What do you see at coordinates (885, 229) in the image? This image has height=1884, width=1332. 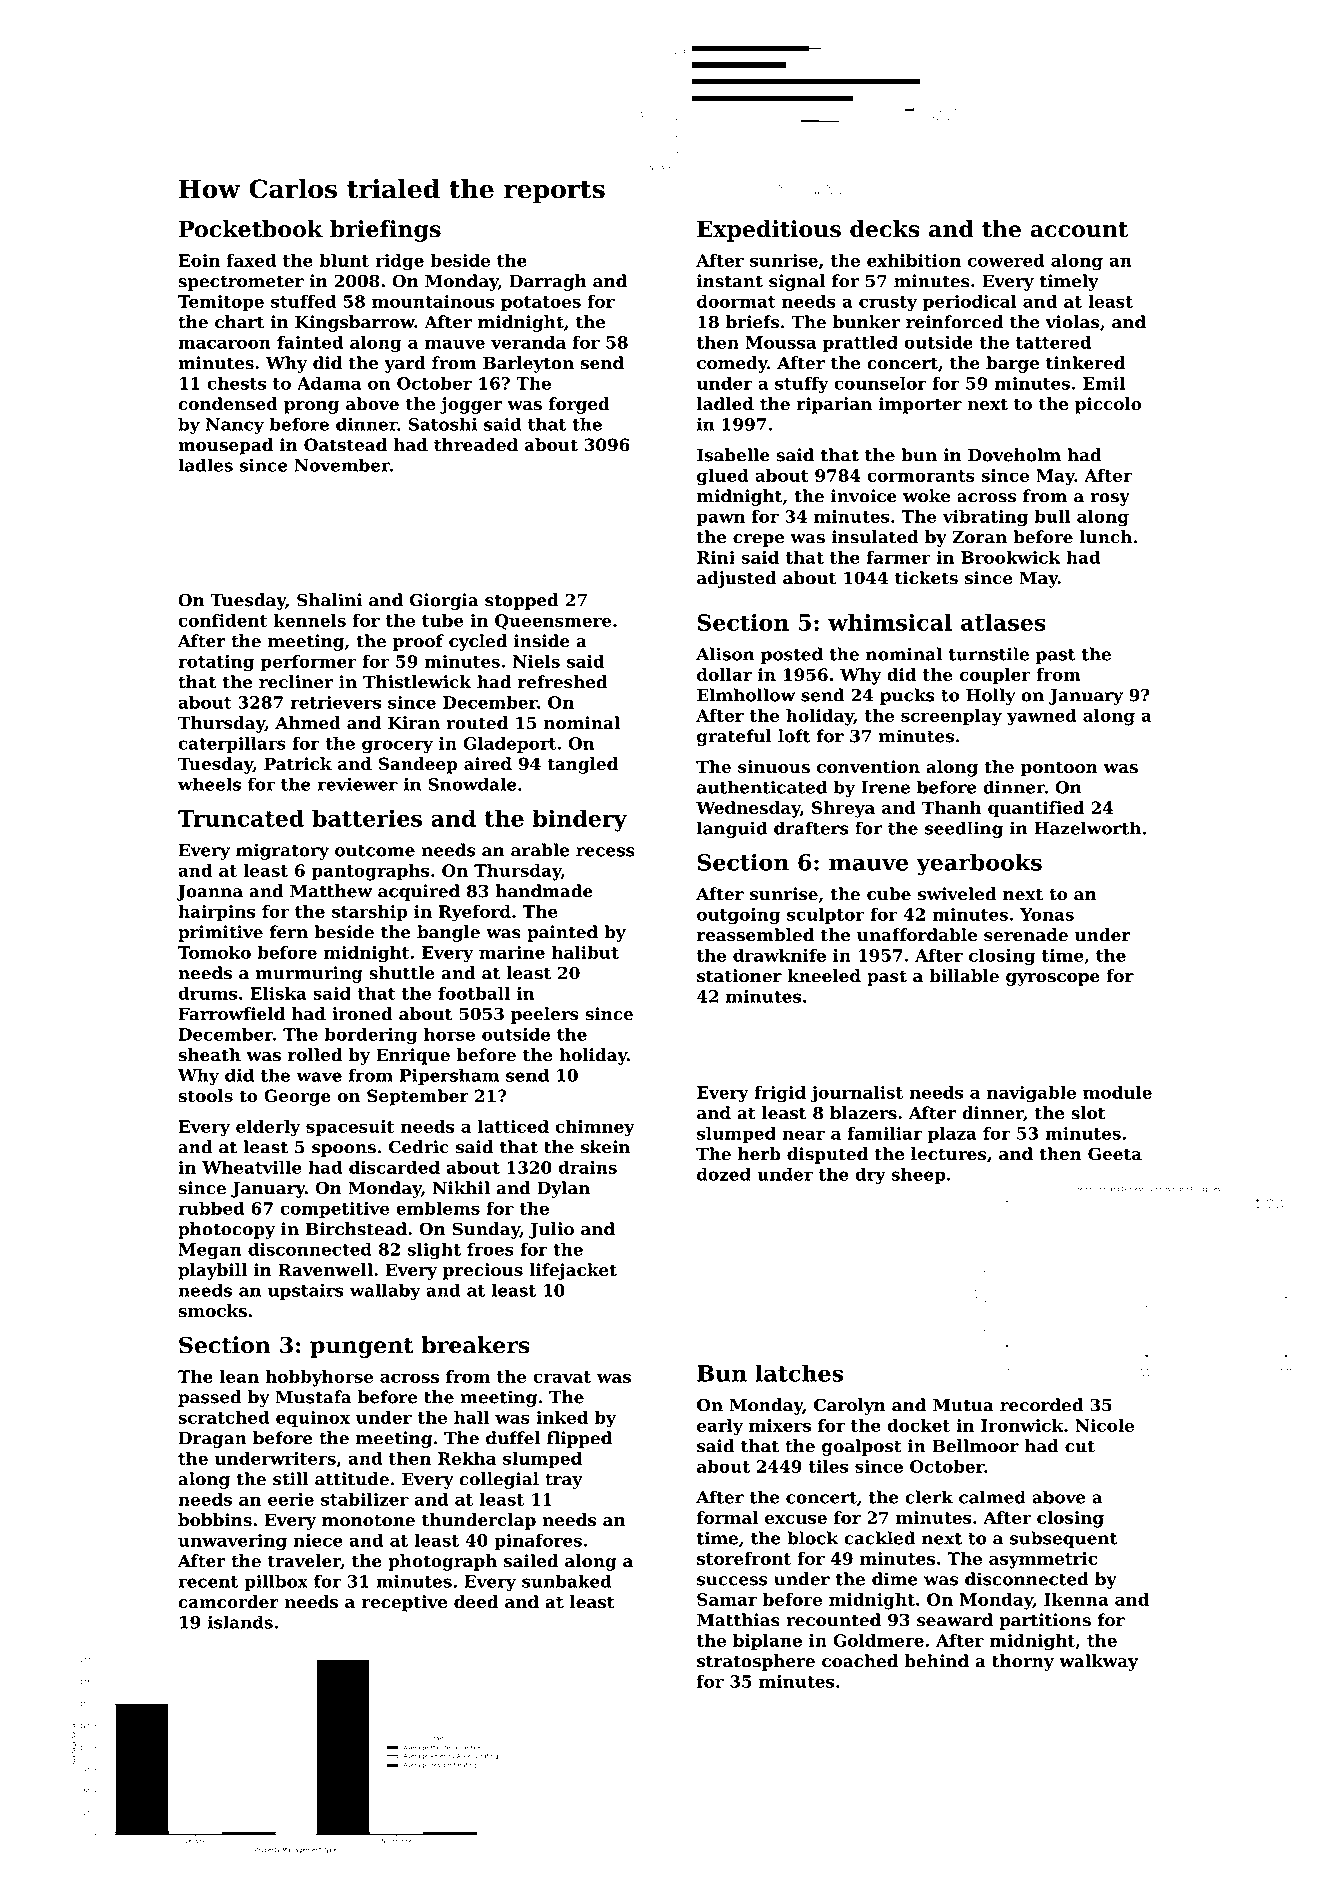 I see `decks` at bounding box center [885, 229].
